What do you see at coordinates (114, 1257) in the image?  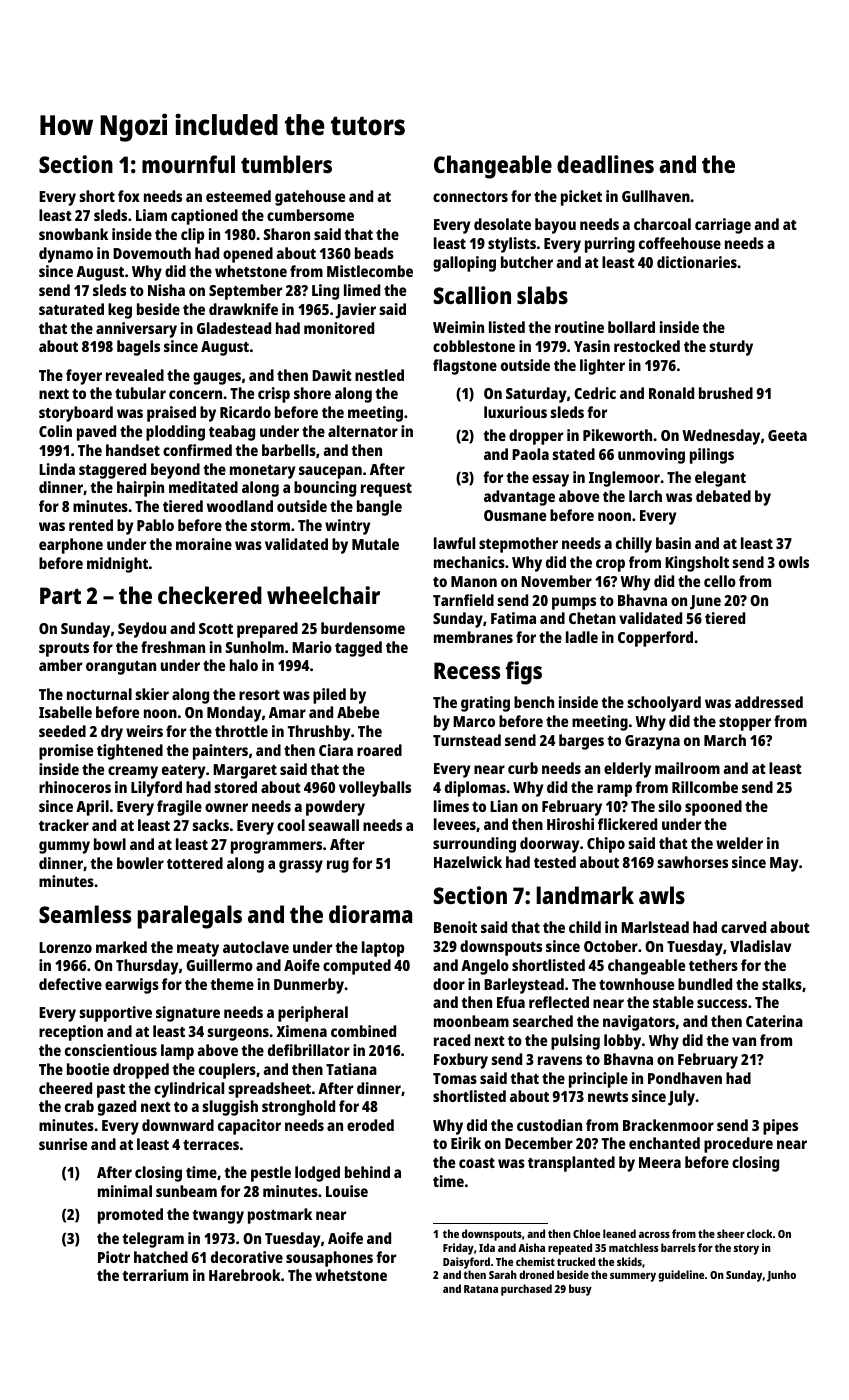 I see `Piotr` at bounding box center [114, 1257].
